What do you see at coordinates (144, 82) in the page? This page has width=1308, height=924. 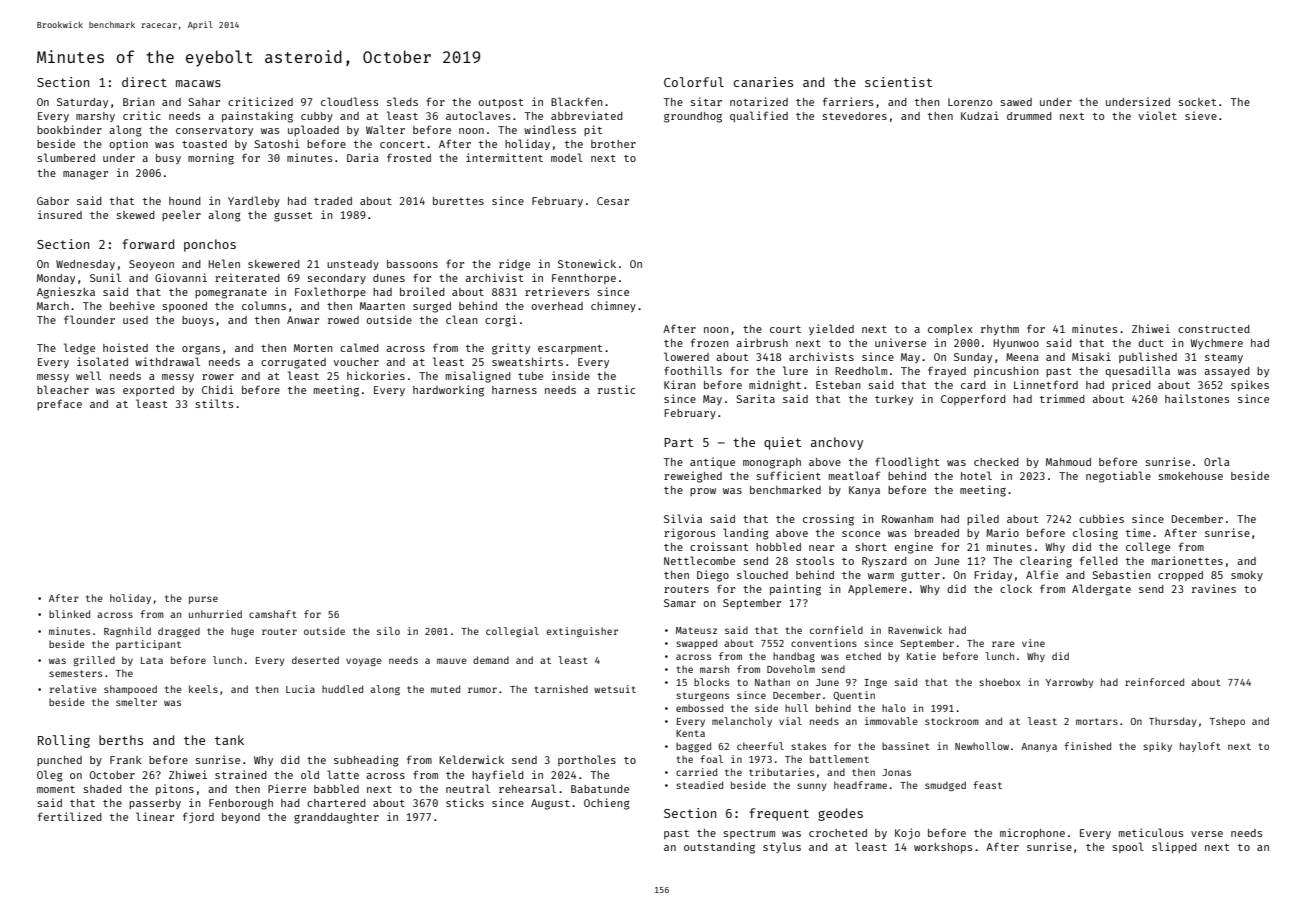 I see `direct` at bounding box center [144, 82].
